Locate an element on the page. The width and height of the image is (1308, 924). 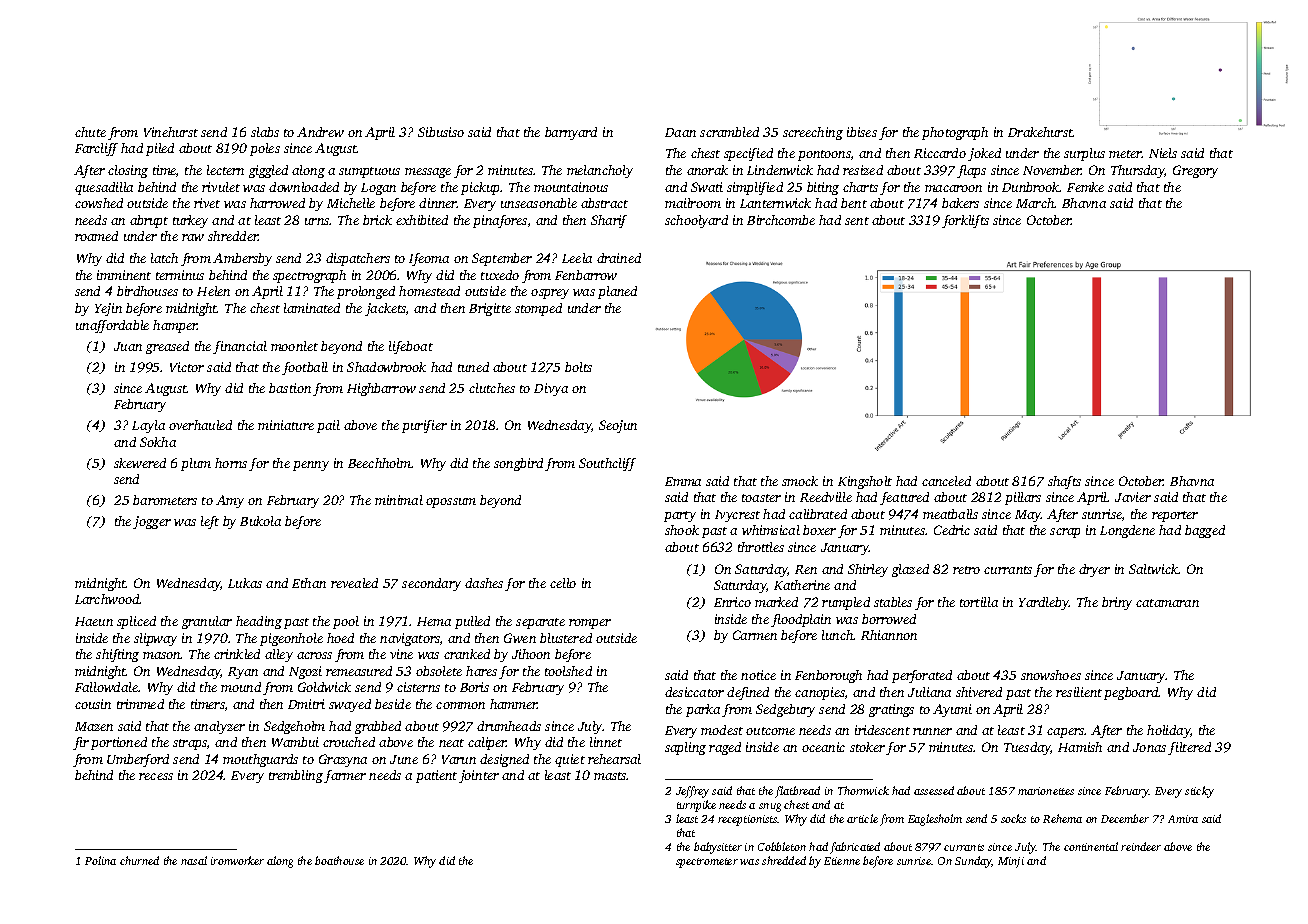
jointer is located at coordinates (479, 776).
